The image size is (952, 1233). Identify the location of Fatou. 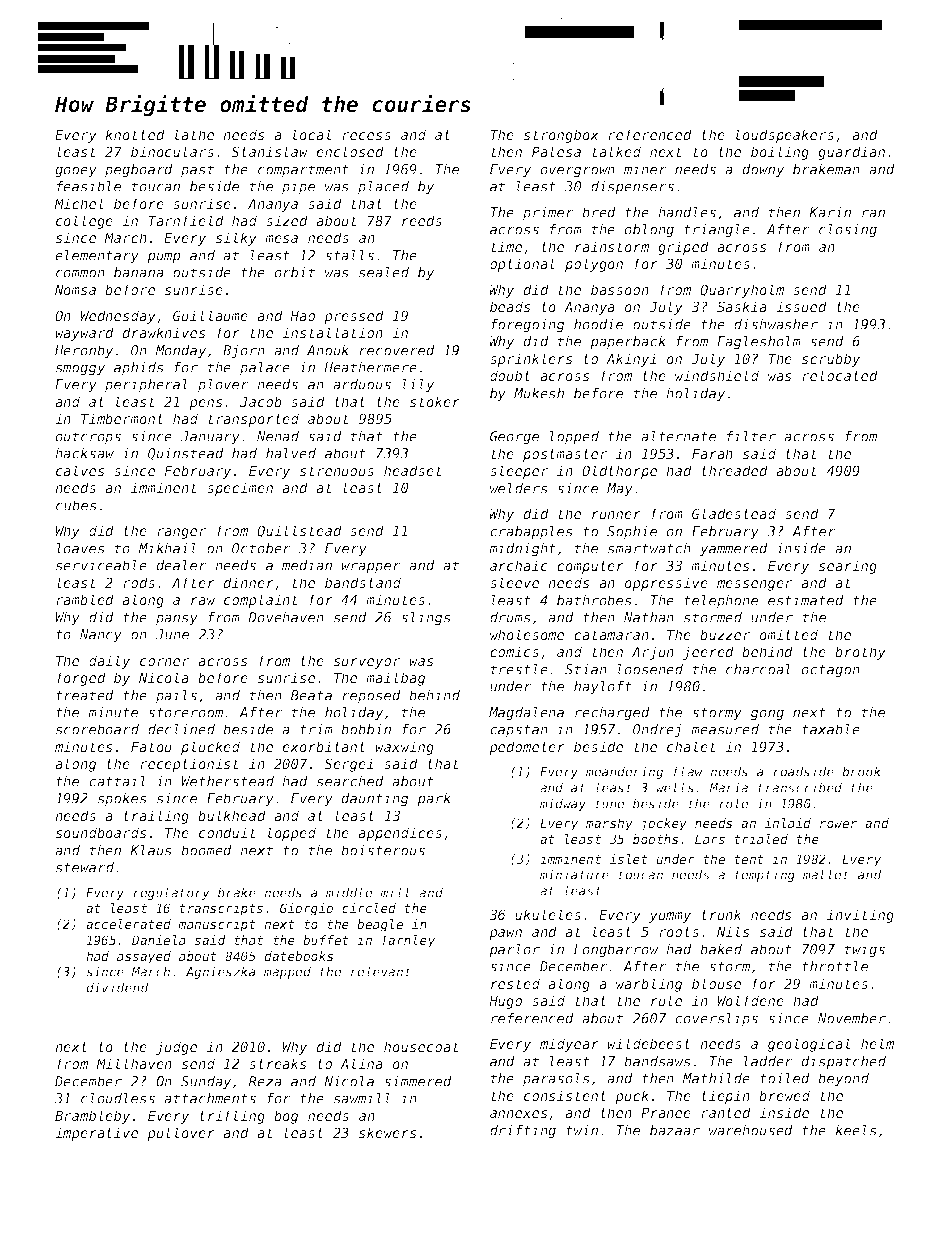
(151, 746).
